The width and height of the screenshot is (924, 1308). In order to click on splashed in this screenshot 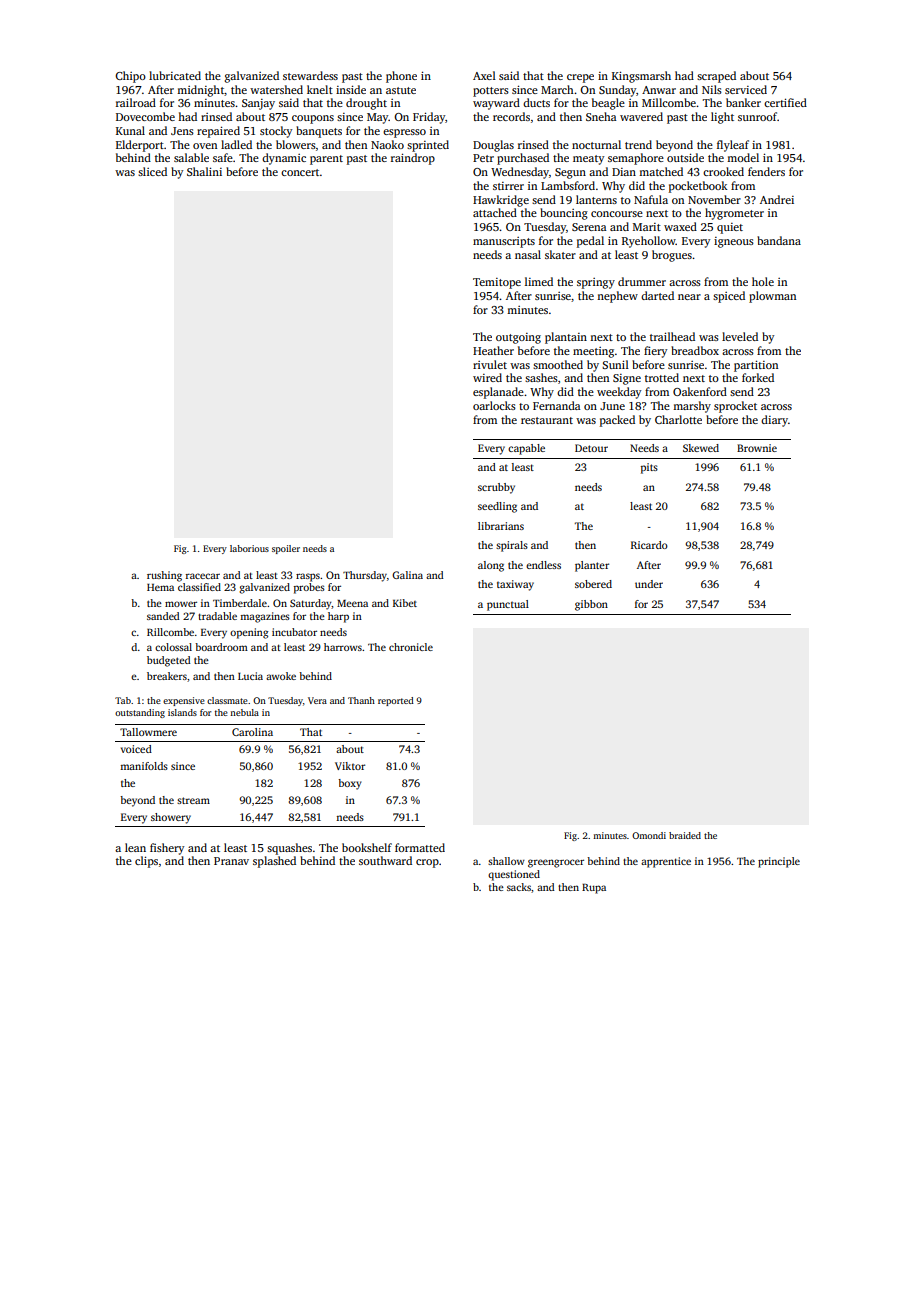, I will do `click(274, 862)`.
